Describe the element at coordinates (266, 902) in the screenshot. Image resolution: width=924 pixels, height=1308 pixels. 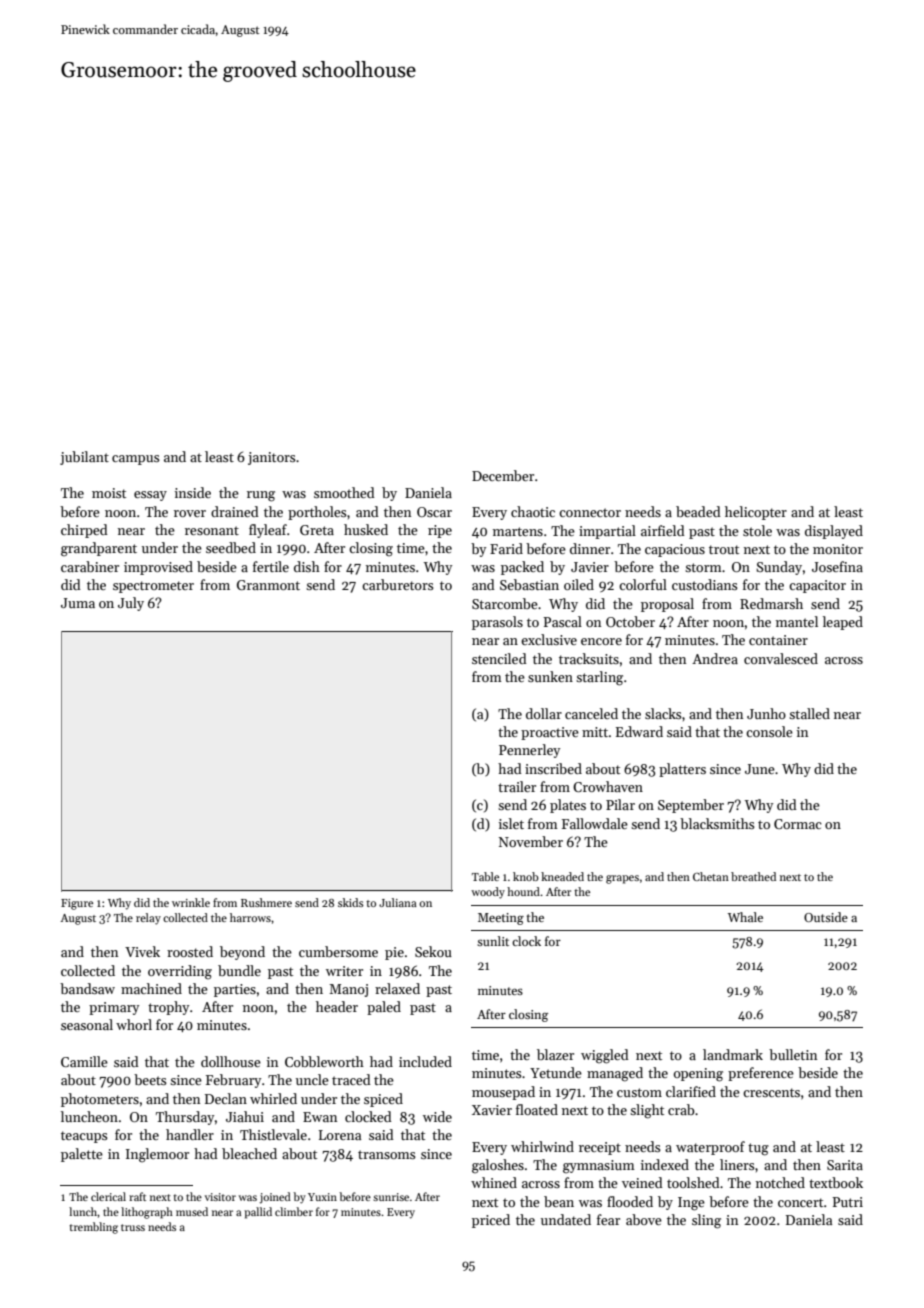
I see `Rushmere` at that location.
